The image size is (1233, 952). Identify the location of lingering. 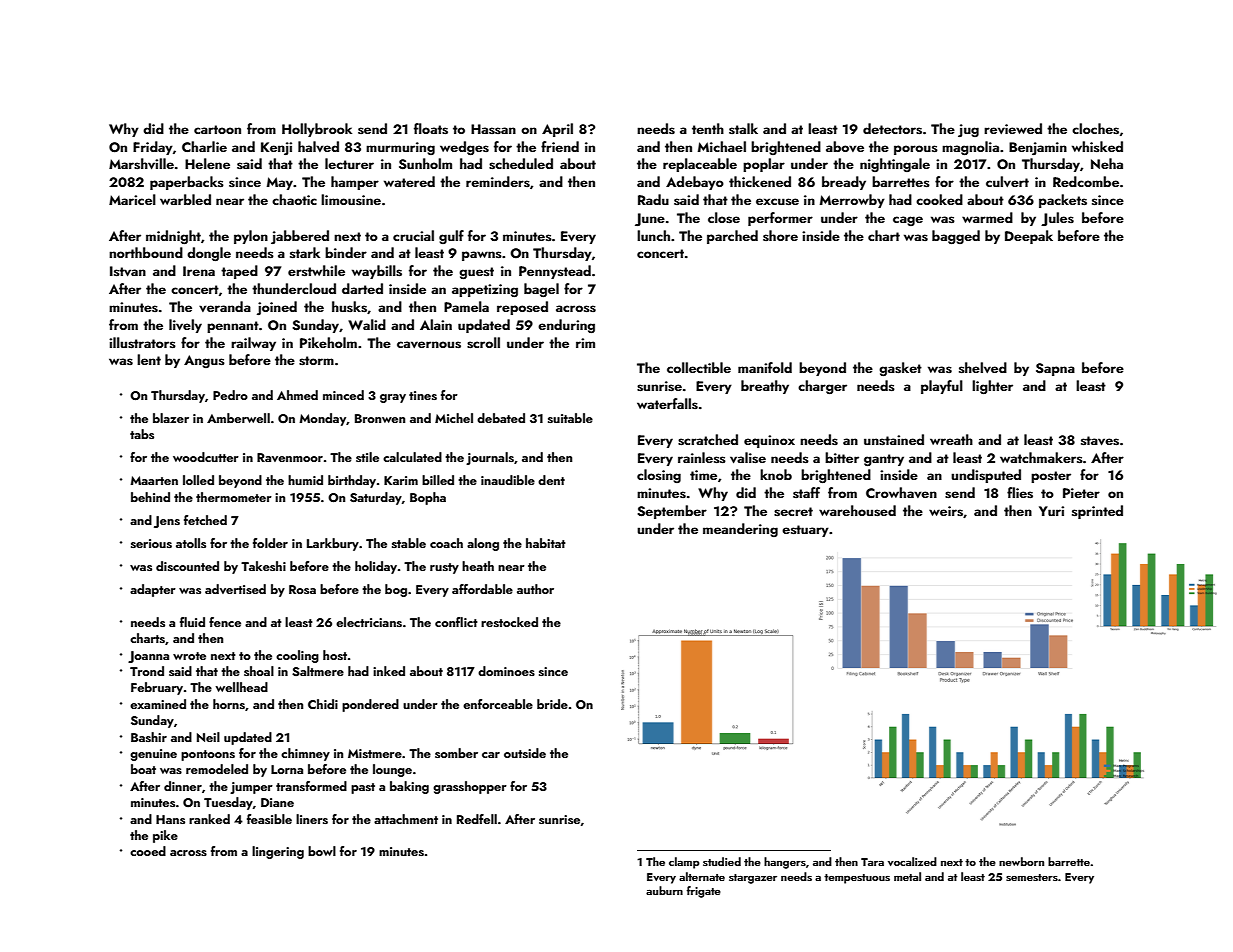
(278, 852).
